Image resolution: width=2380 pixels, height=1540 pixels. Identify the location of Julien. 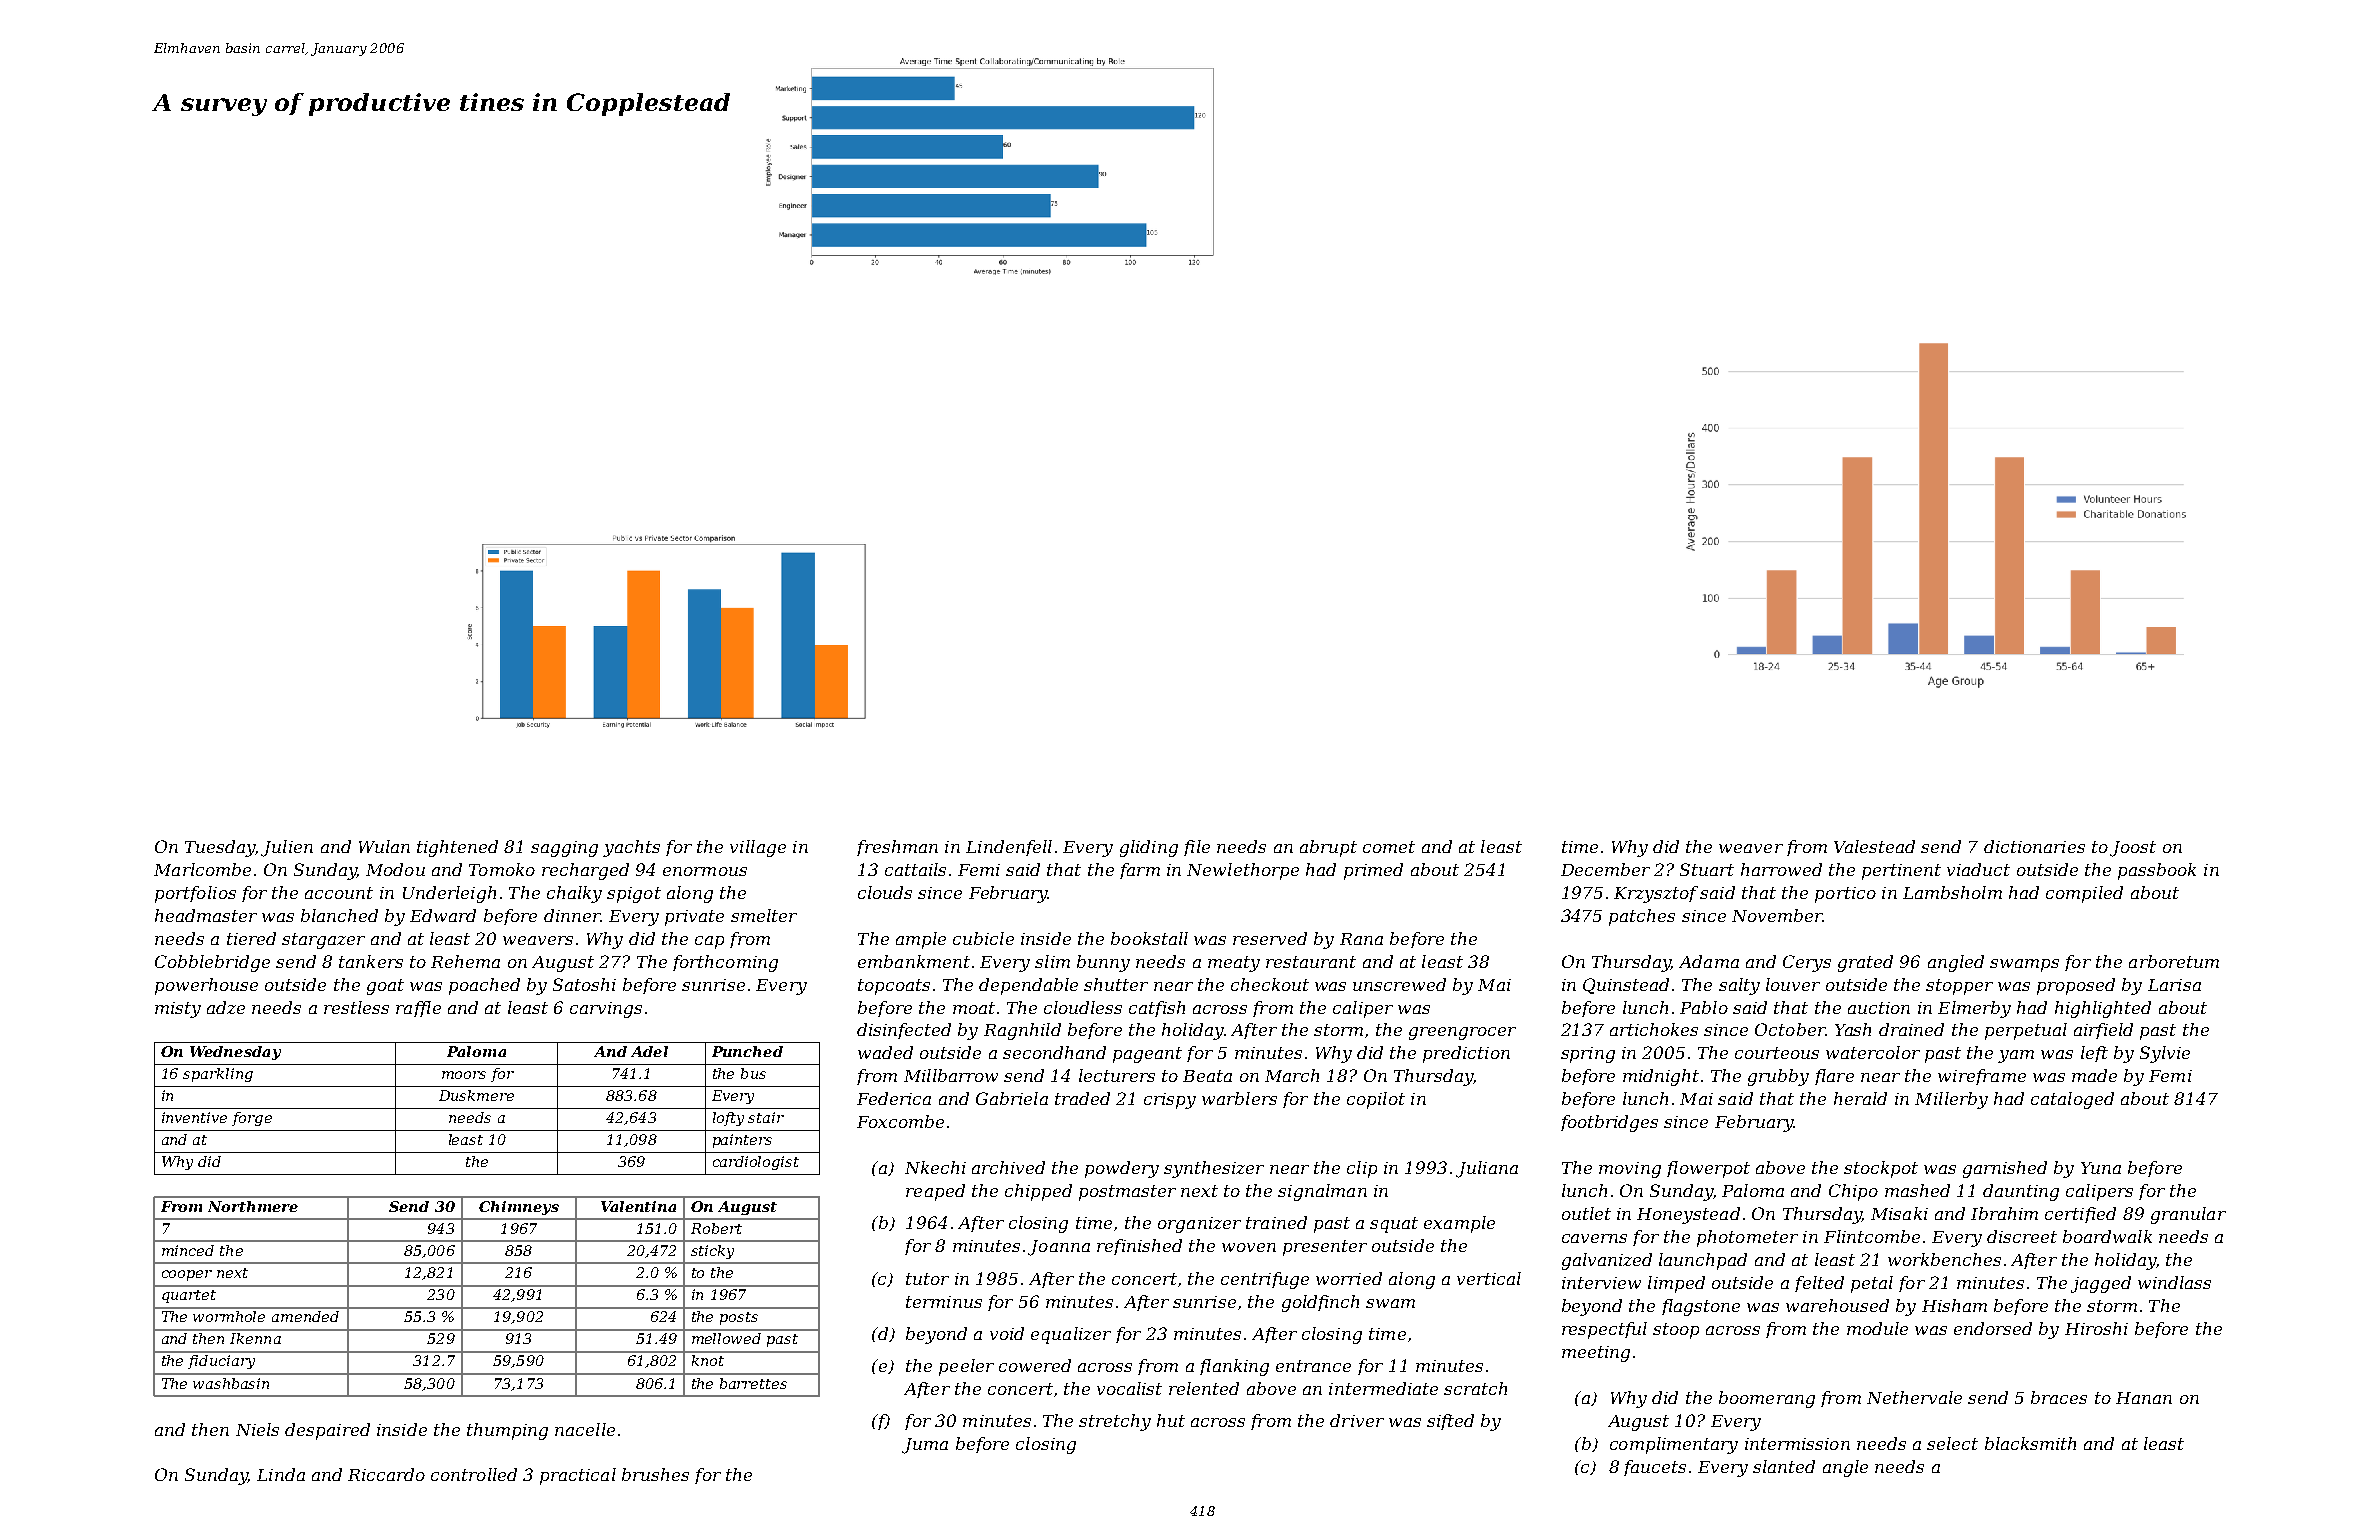
(287, 848).
